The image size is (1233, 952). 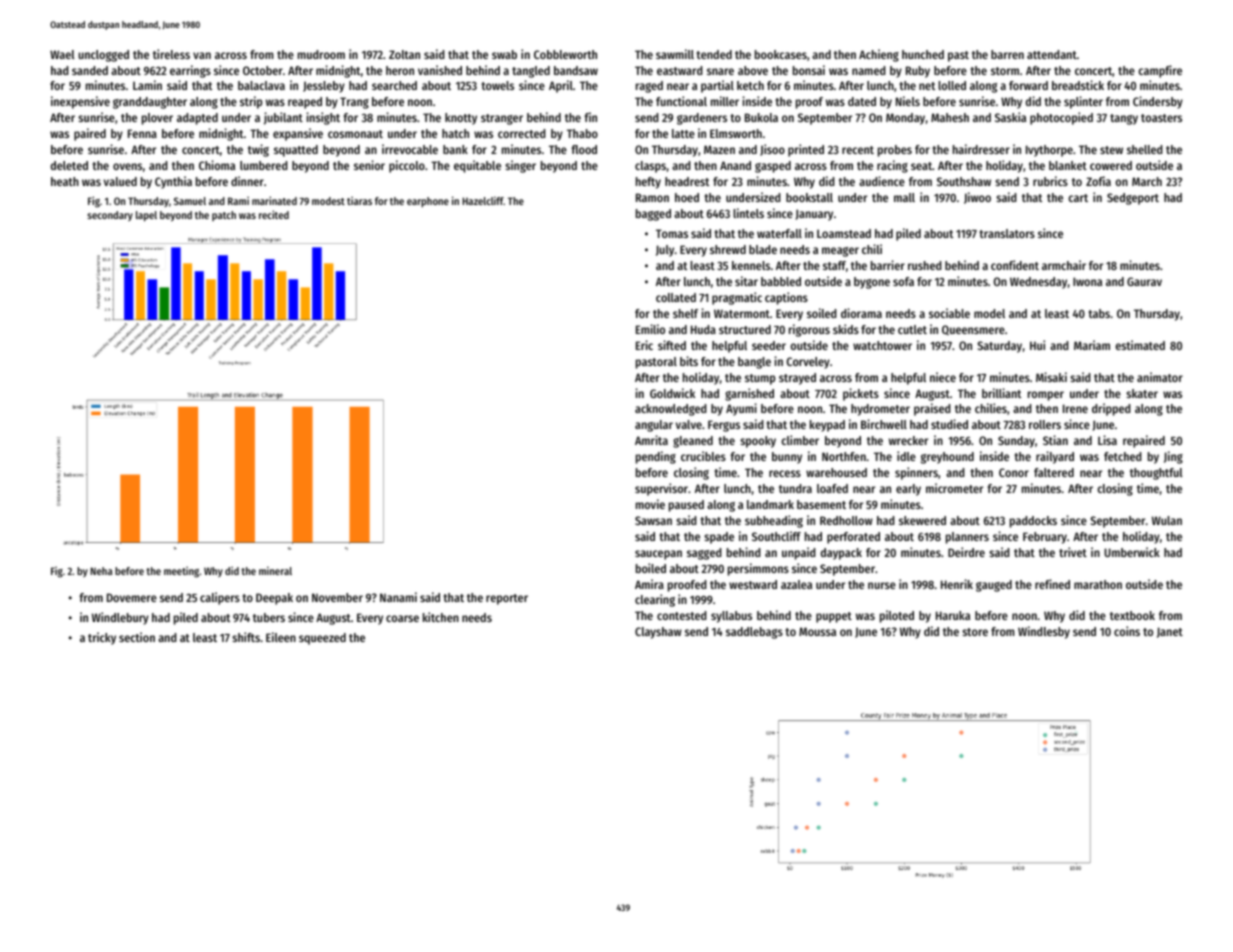 I want to click on campfire, so click(x=1160, y=71).
